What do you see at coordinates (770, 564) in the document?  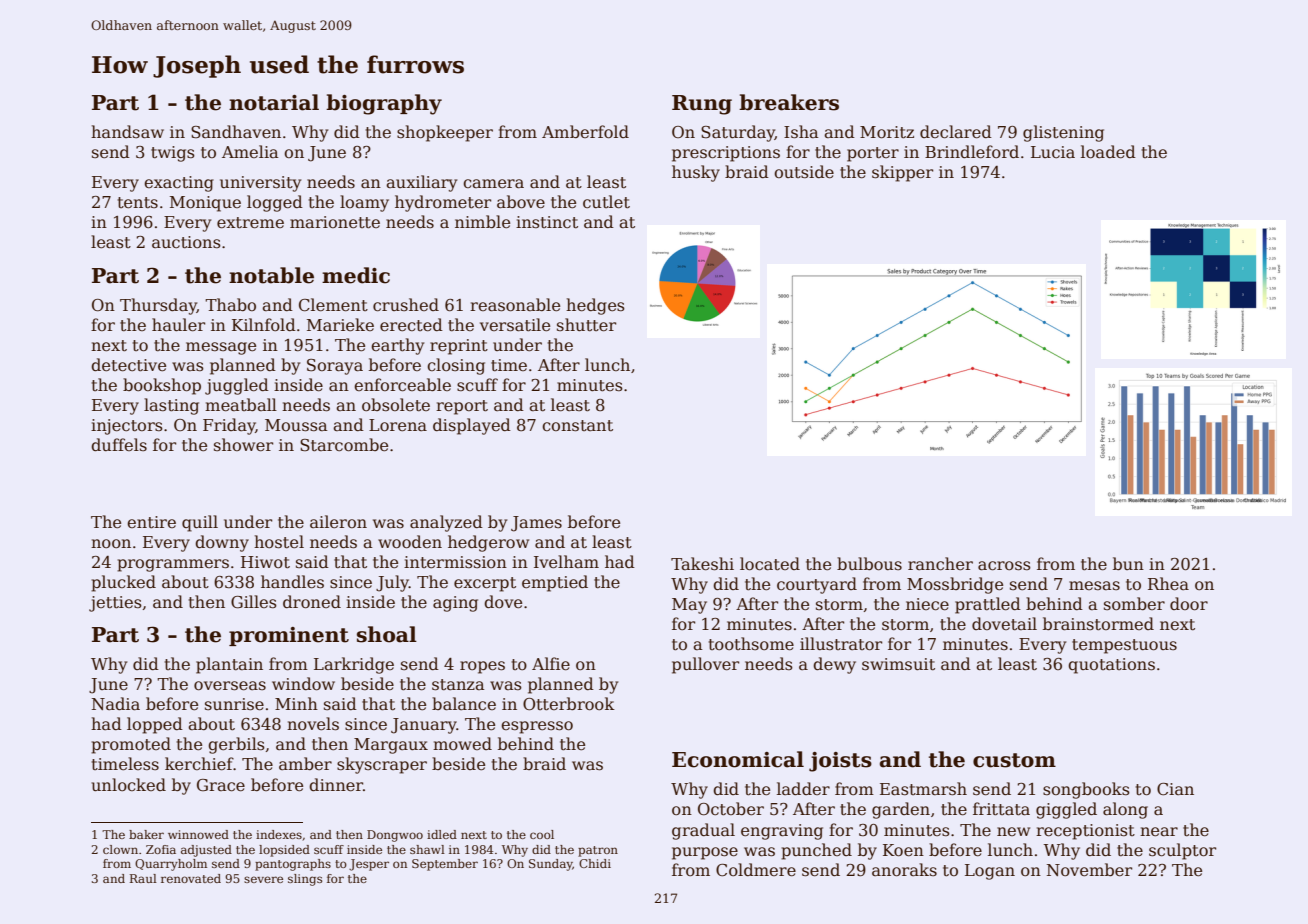 I see `located` at bounding box center [770, 564].
